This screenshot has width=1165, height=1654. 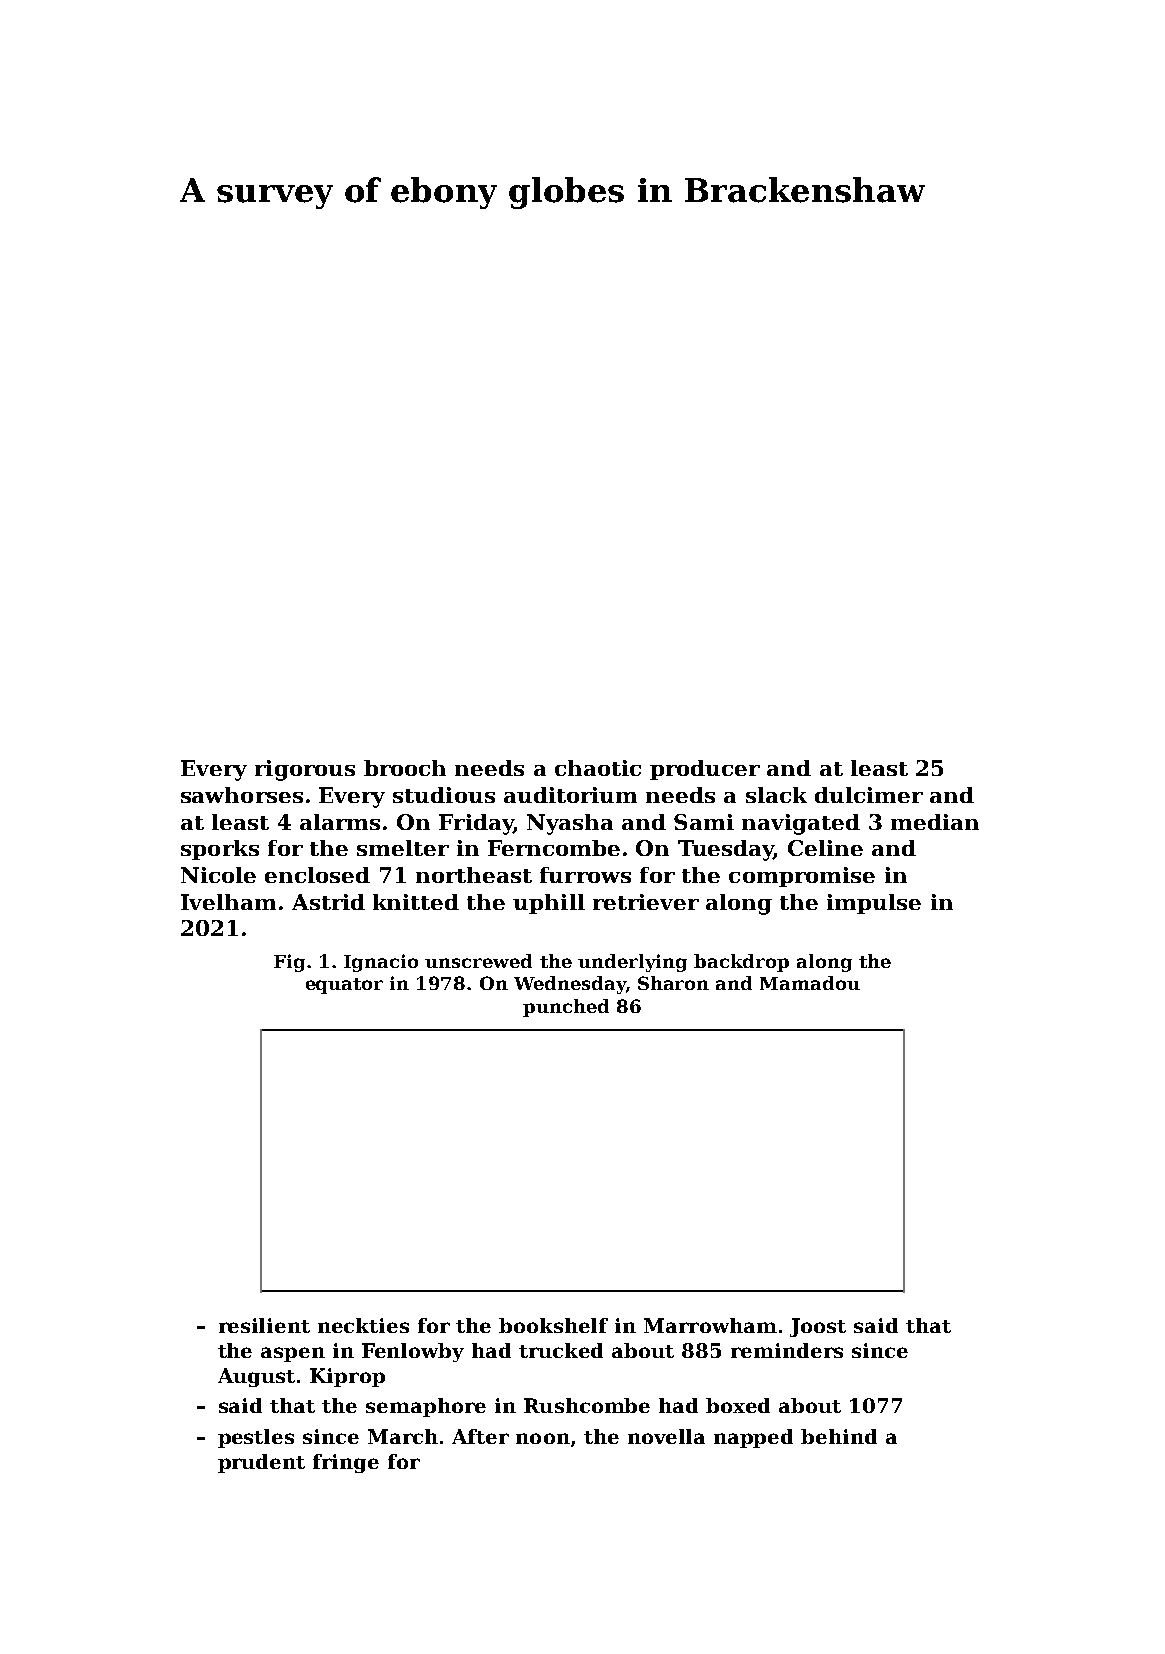 I want to click on prudent, so click(x=261, y=1463).
